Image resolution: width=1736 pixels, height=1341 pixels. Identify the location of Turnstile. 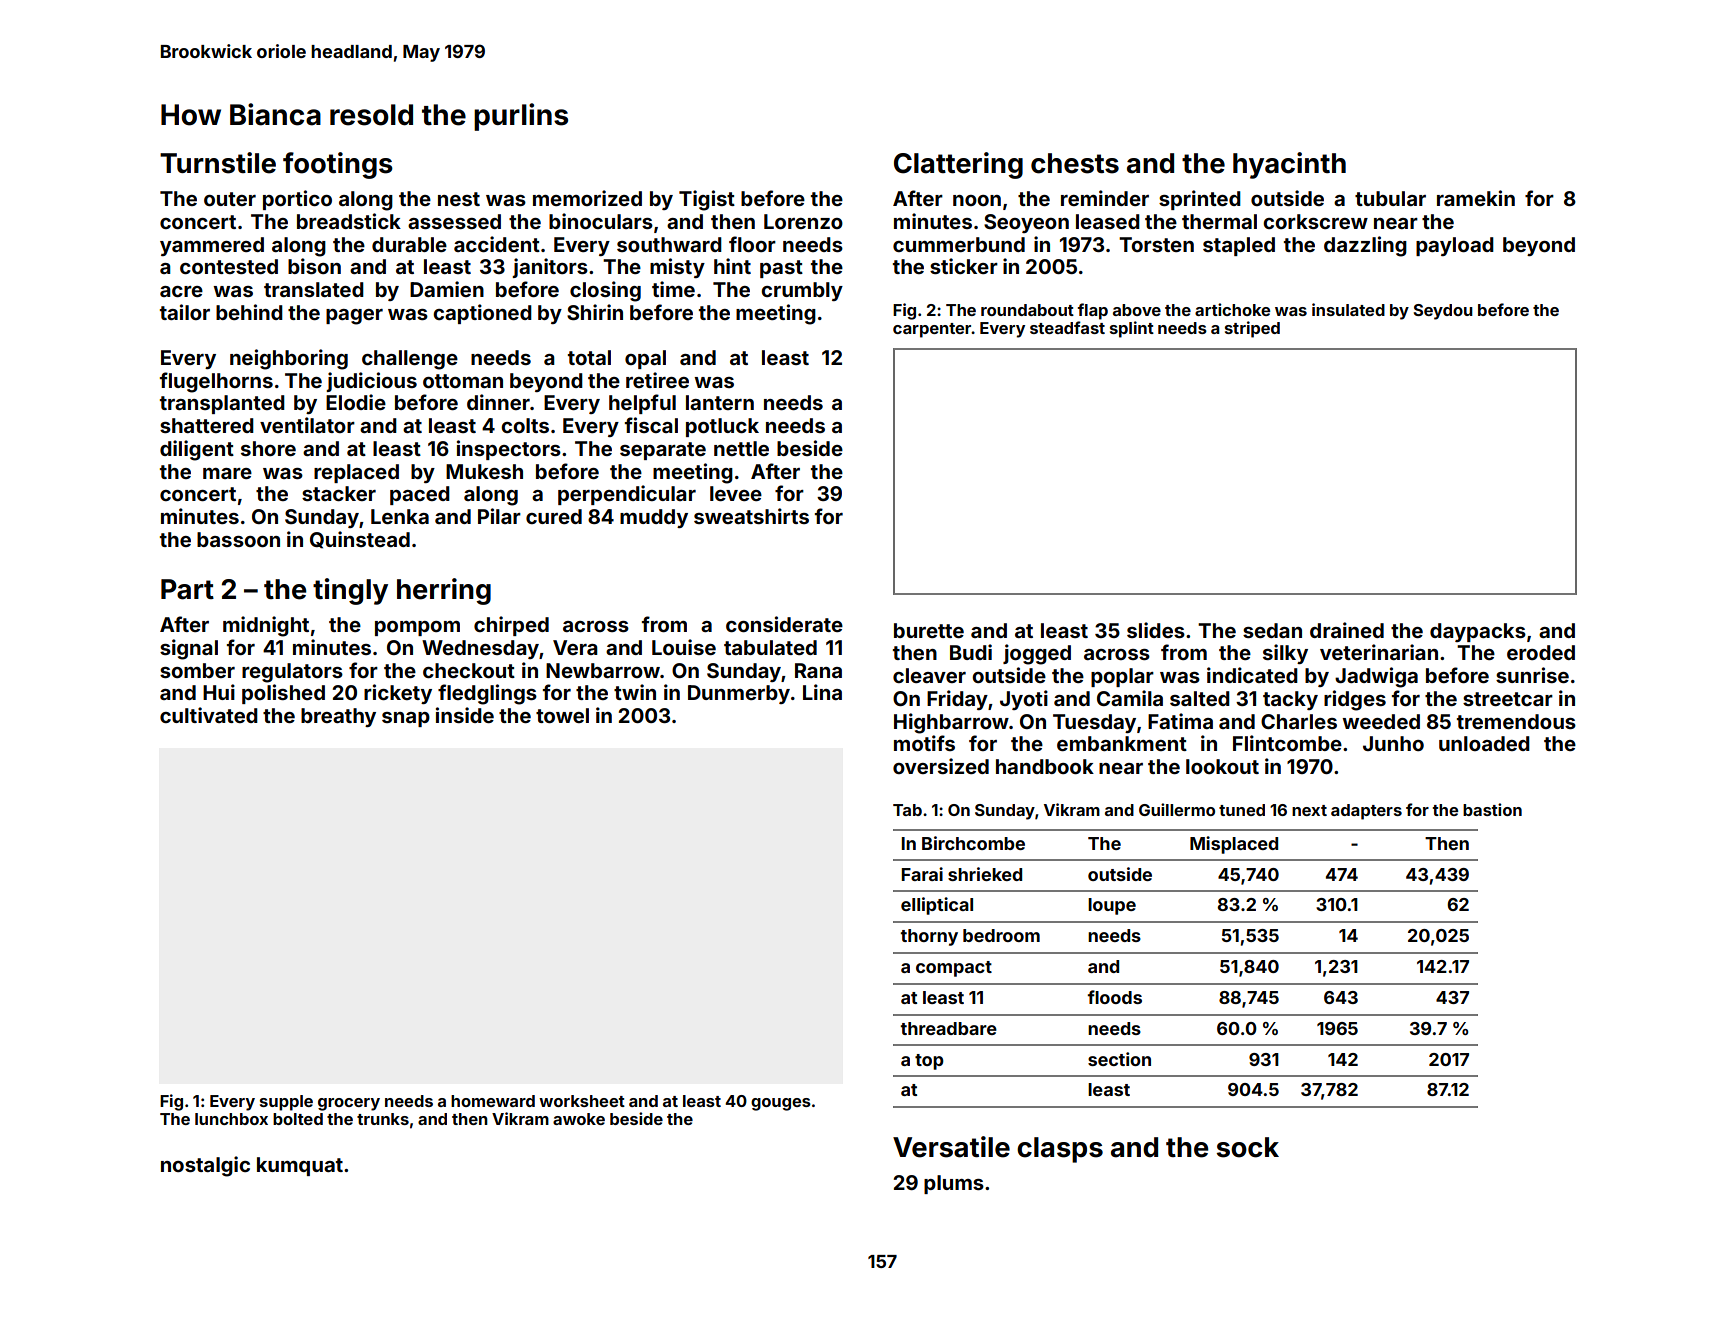
(218, 163).
